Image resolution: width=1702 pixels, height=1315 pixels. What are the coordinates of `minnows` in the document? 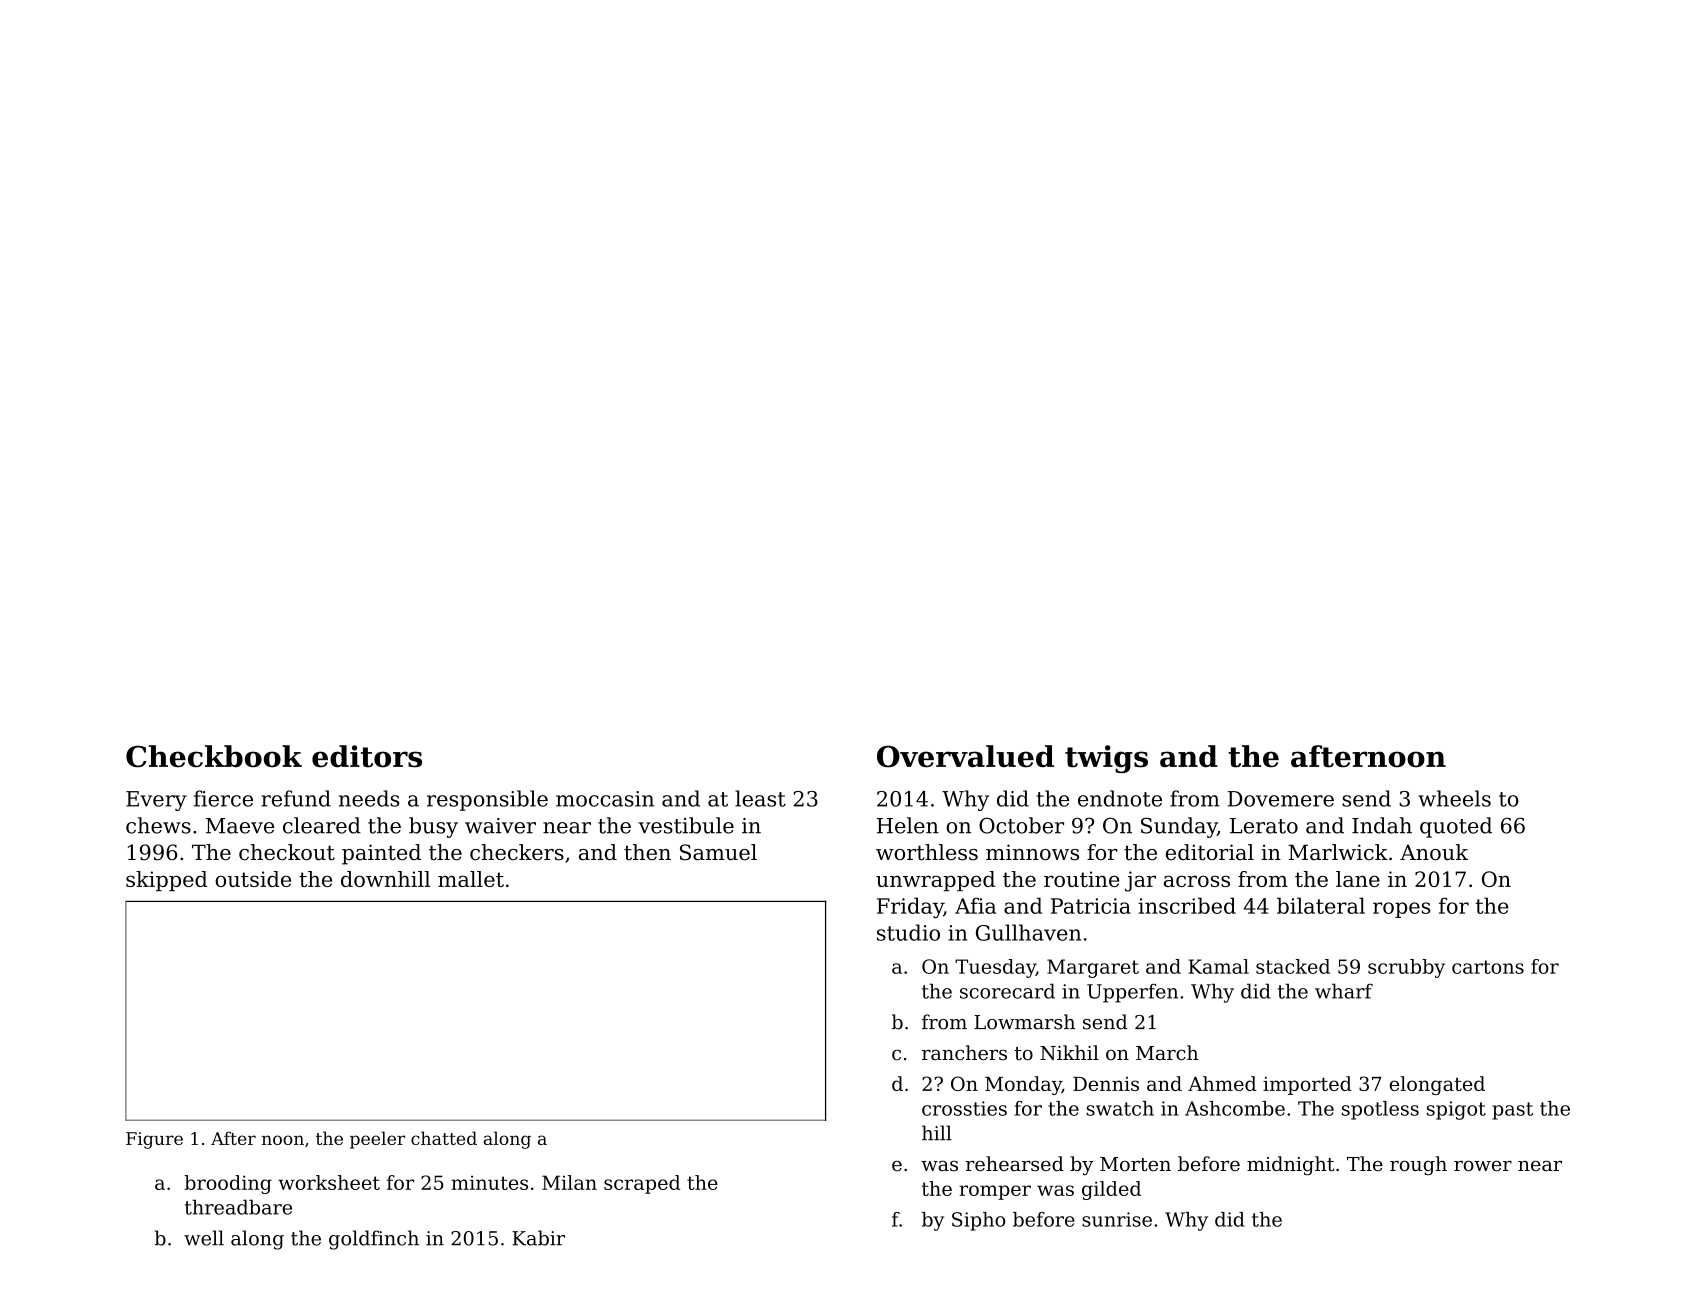 It's located at (1032, 852).
